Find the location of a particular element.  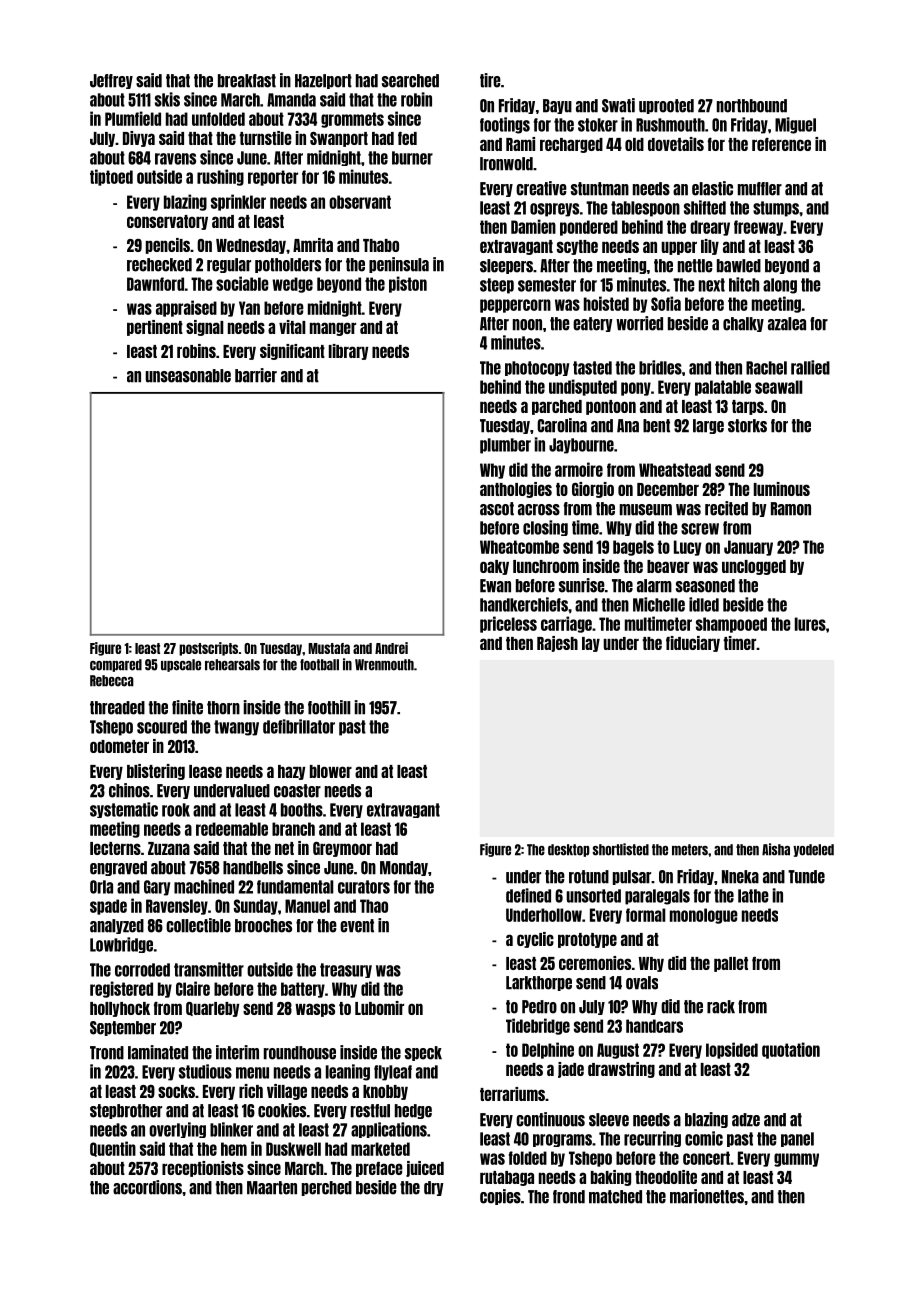

analyzed is located at coordinates (117, 926).
